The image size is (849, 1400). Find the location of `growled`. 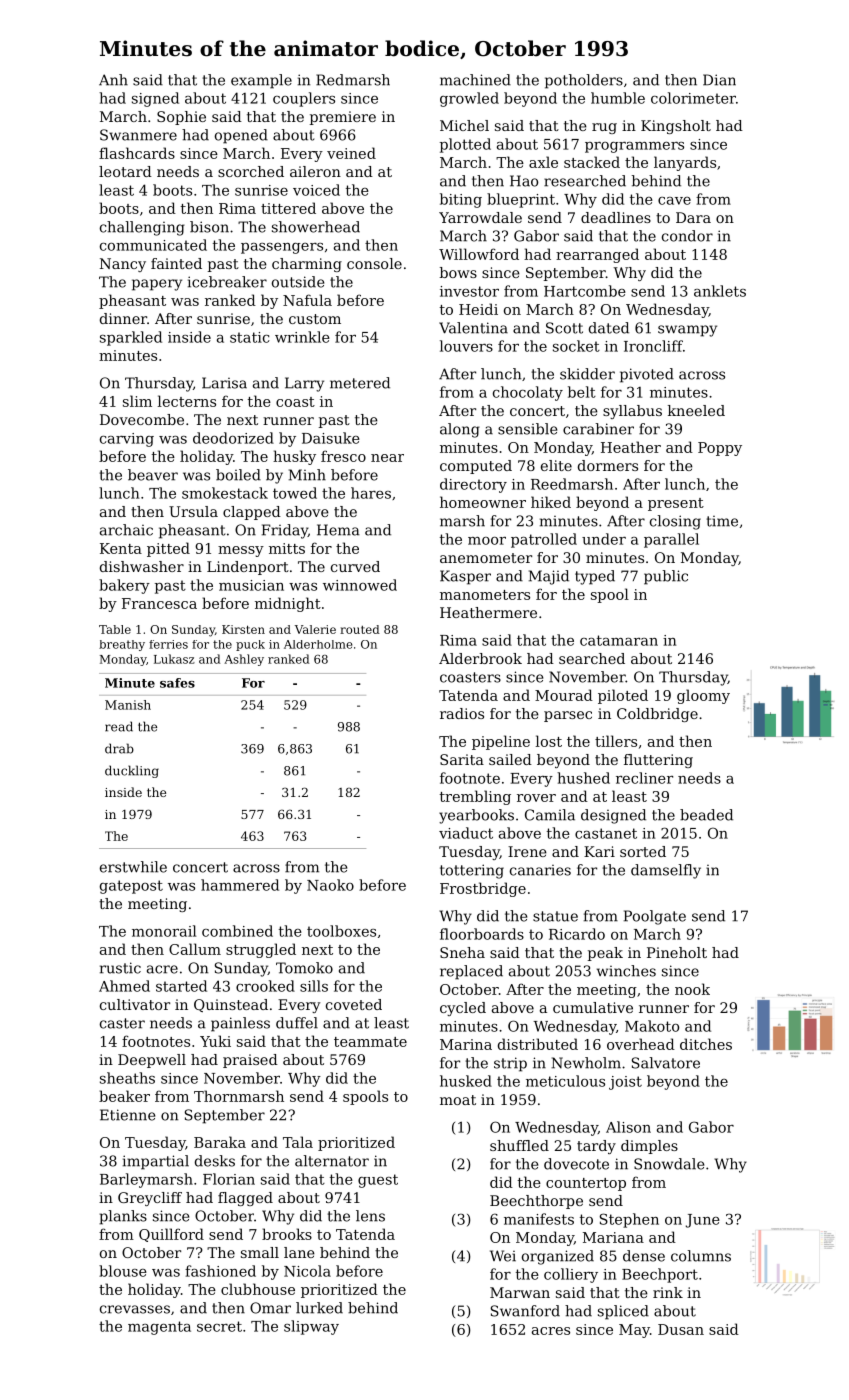

growled is located at coordinates (469, 99).
